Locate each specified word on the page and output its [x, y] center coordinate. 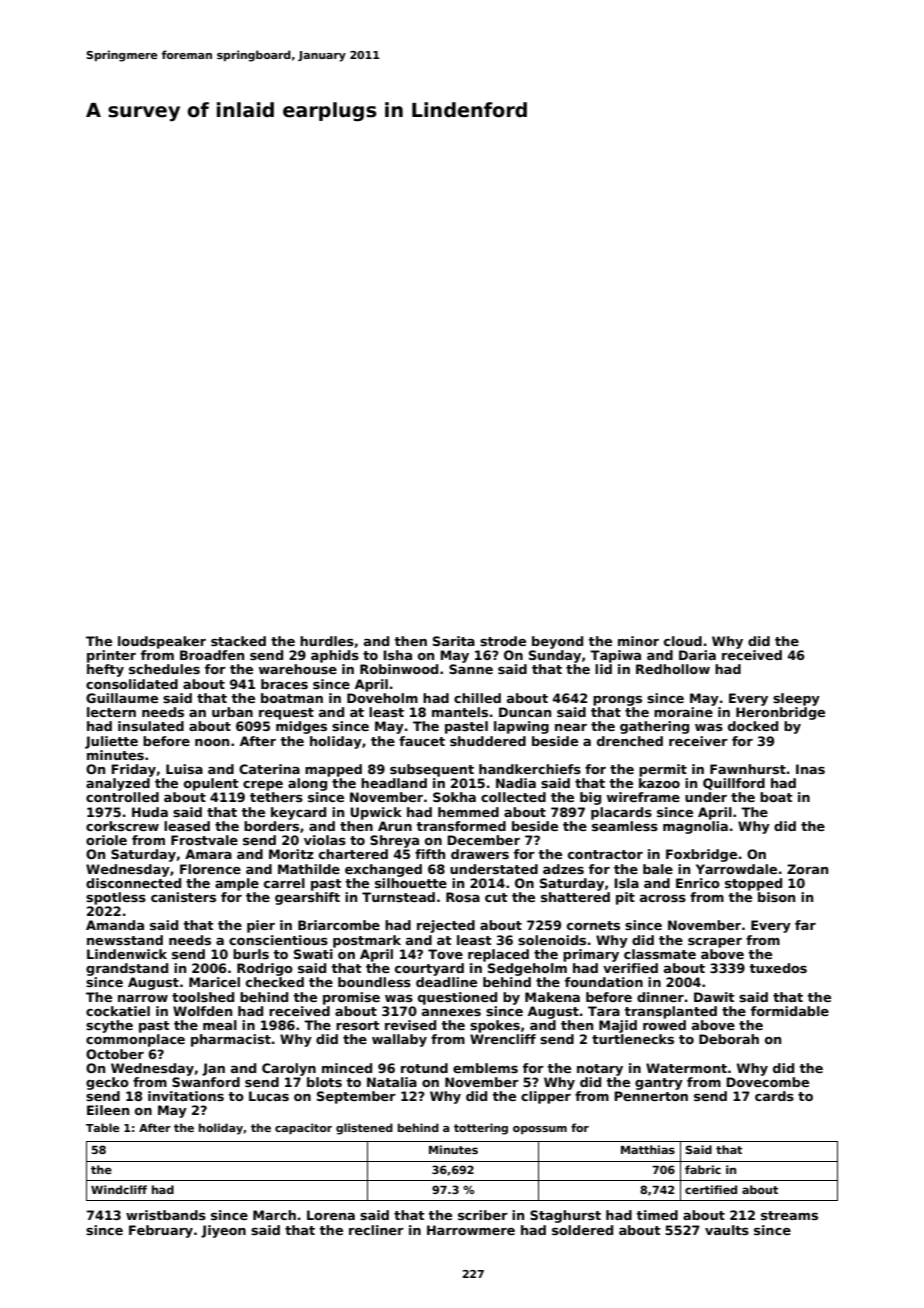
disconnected [133, 883]
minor [638, 641]
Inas [810, 769]
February [161, 1231]
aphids [335, 656]
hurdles [327, 641]
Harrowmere [471, 1230]
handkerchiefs [530, 769]
